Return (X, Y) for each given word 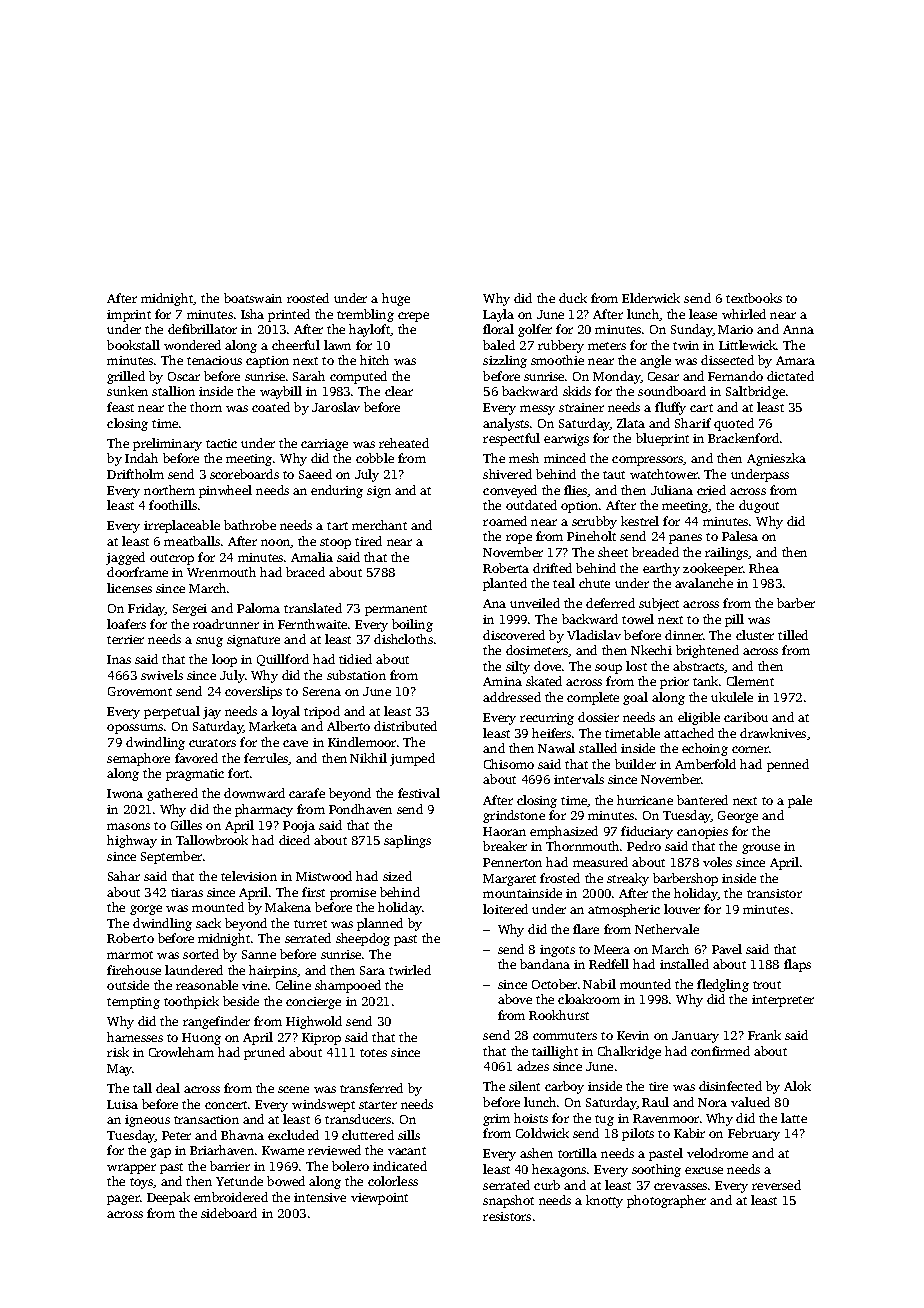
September (171, 857)
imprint (129, 316)
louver (682, 909)
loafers (126, 624)
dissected (727, 360)
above (515, 999)
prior (674, 683)
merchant (379, 525)
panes (685, 539)
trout (767, 985)
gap (160, 1153)
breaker (505, 846)
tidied (355, 659)
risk (118, 1052)
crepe (413, 317)
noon (275, 542)
